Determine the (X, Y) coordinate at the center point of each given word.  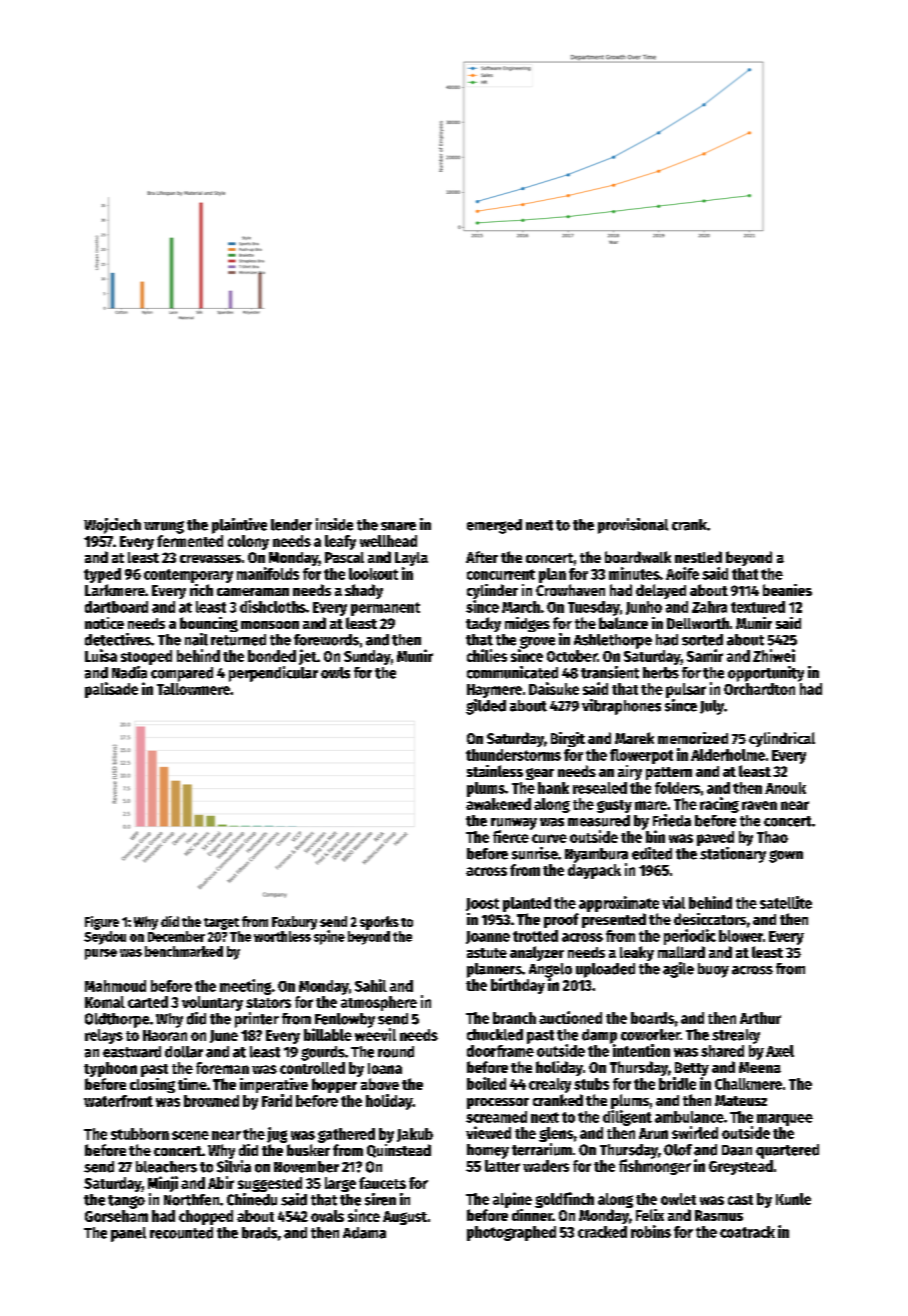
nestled (698, 557)
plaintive (239, 526)
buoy (713, 970)
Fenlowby (345, 1020)
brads (259, 1233)
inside (334, 524)
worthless (282, 936)
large (340, 1184)
